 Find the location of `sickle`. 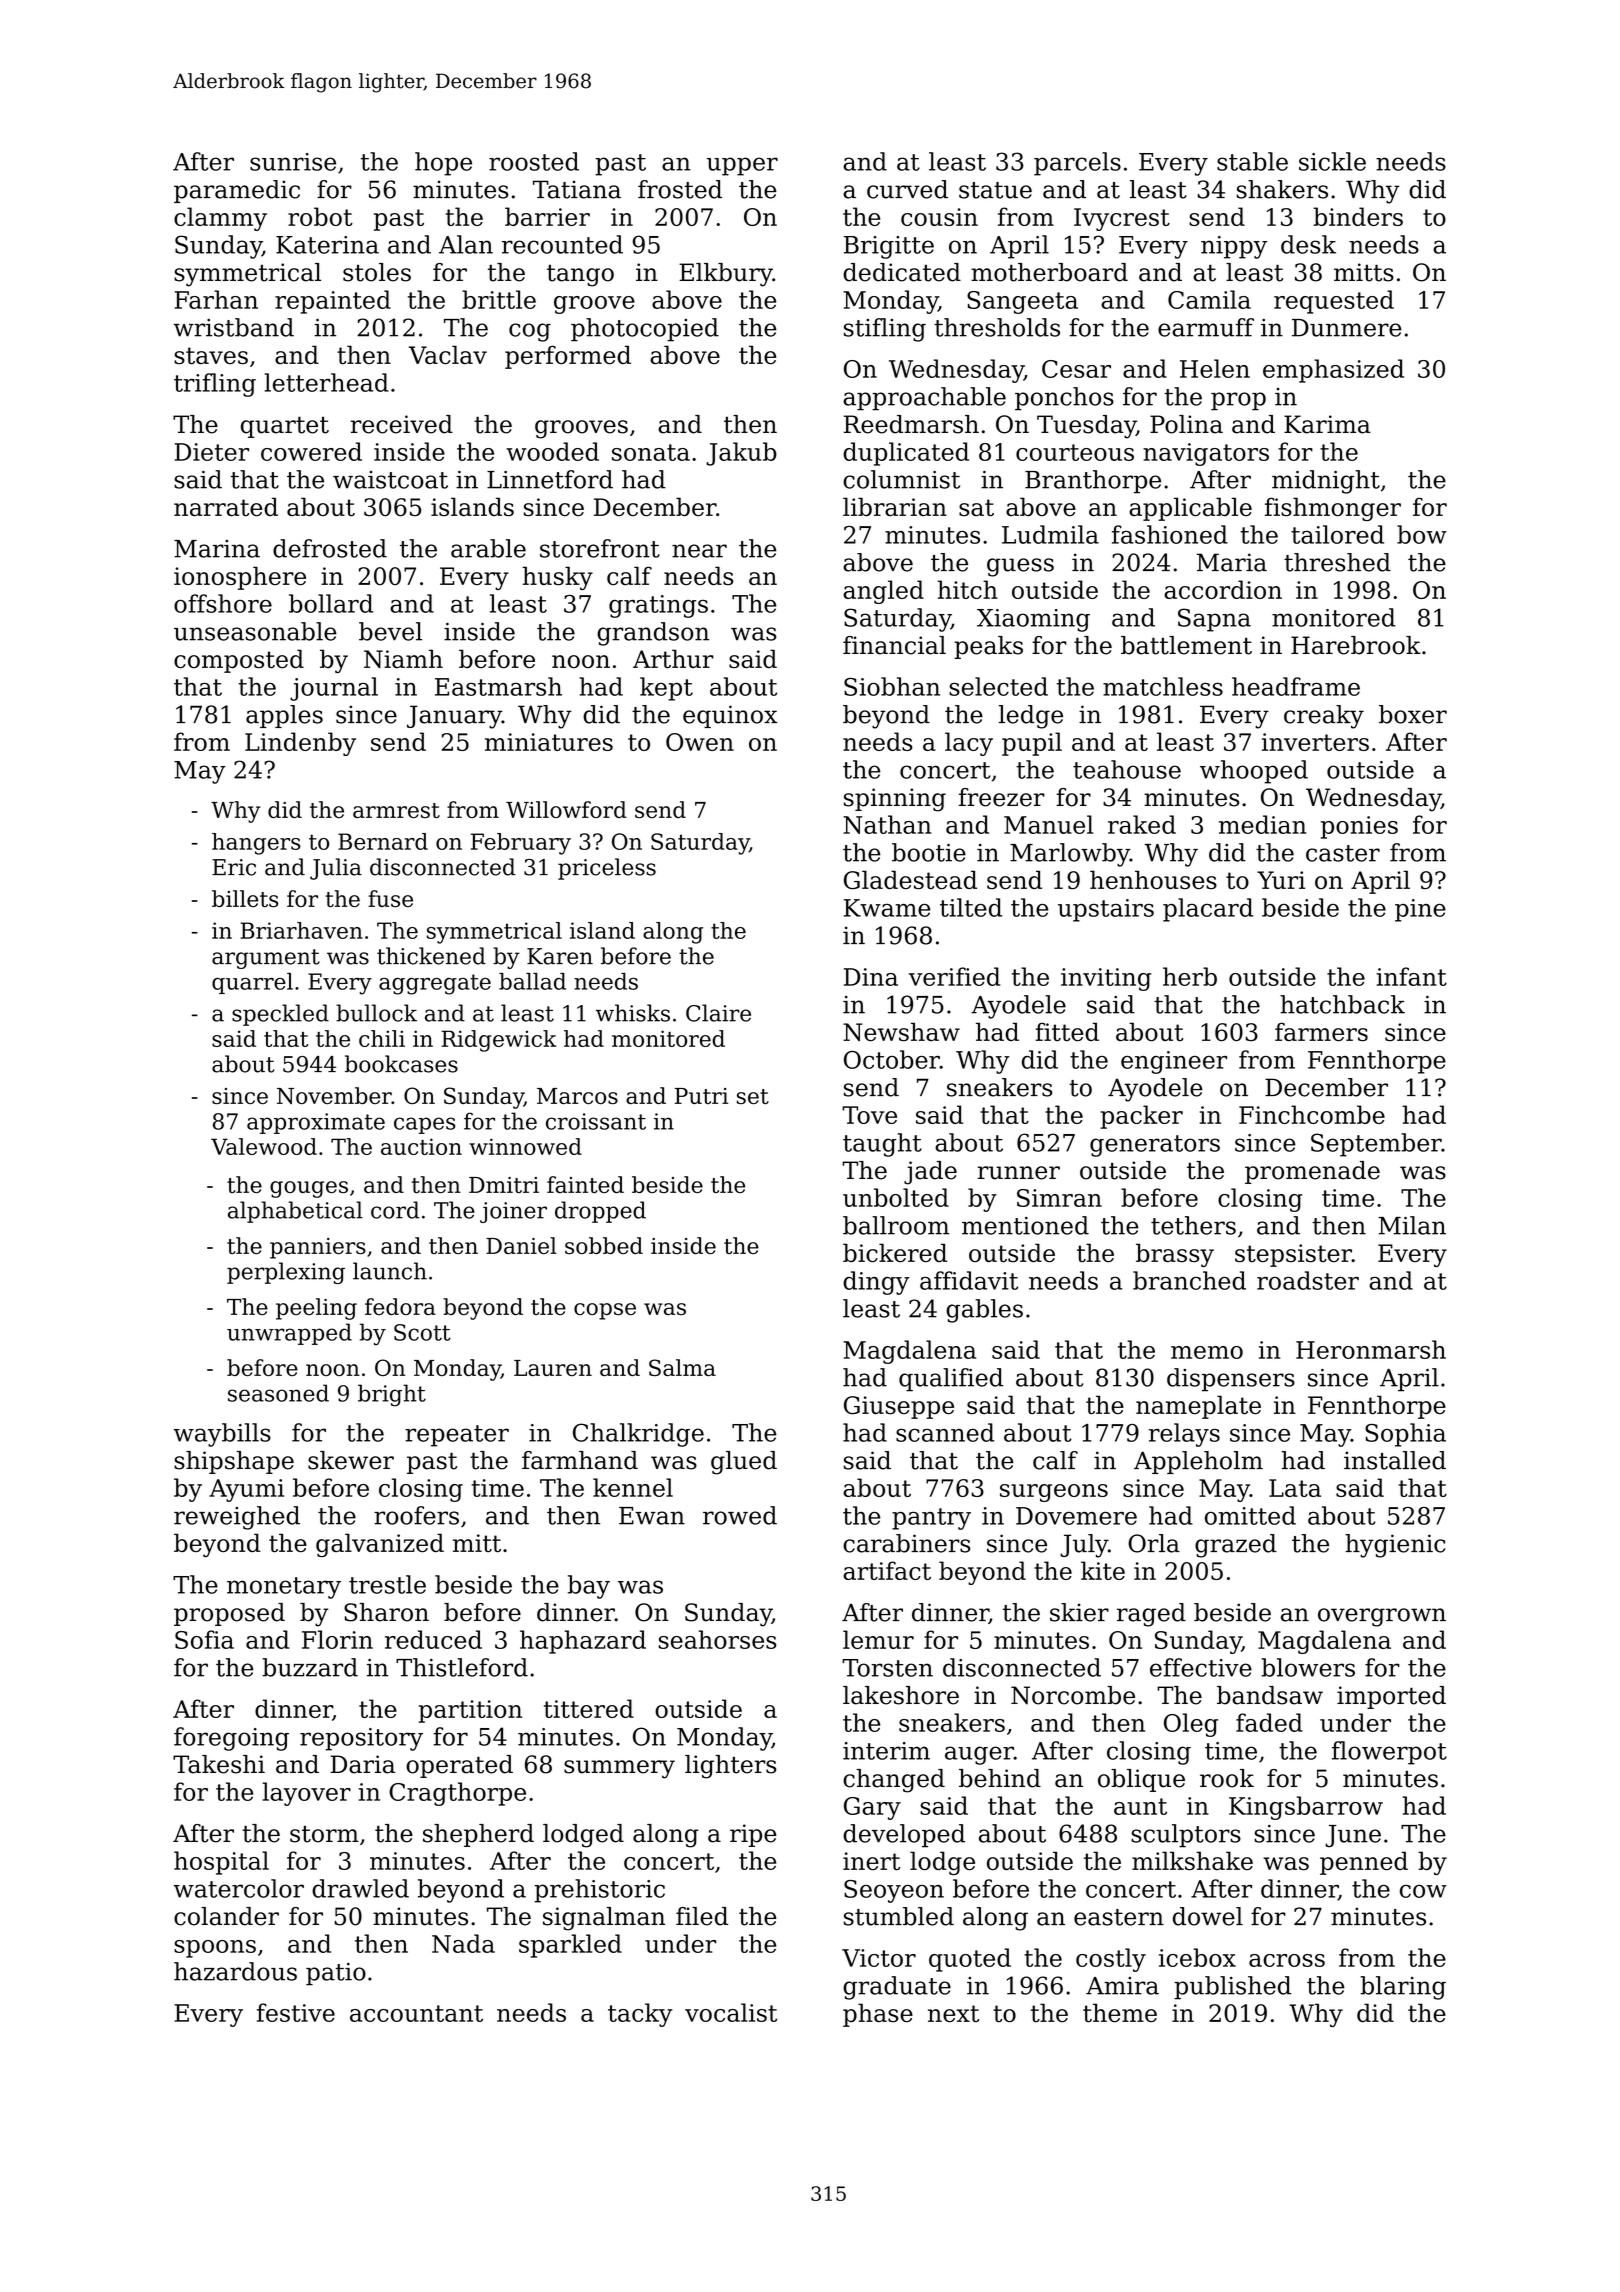

sickle is located at coordinates (1332, 161).
